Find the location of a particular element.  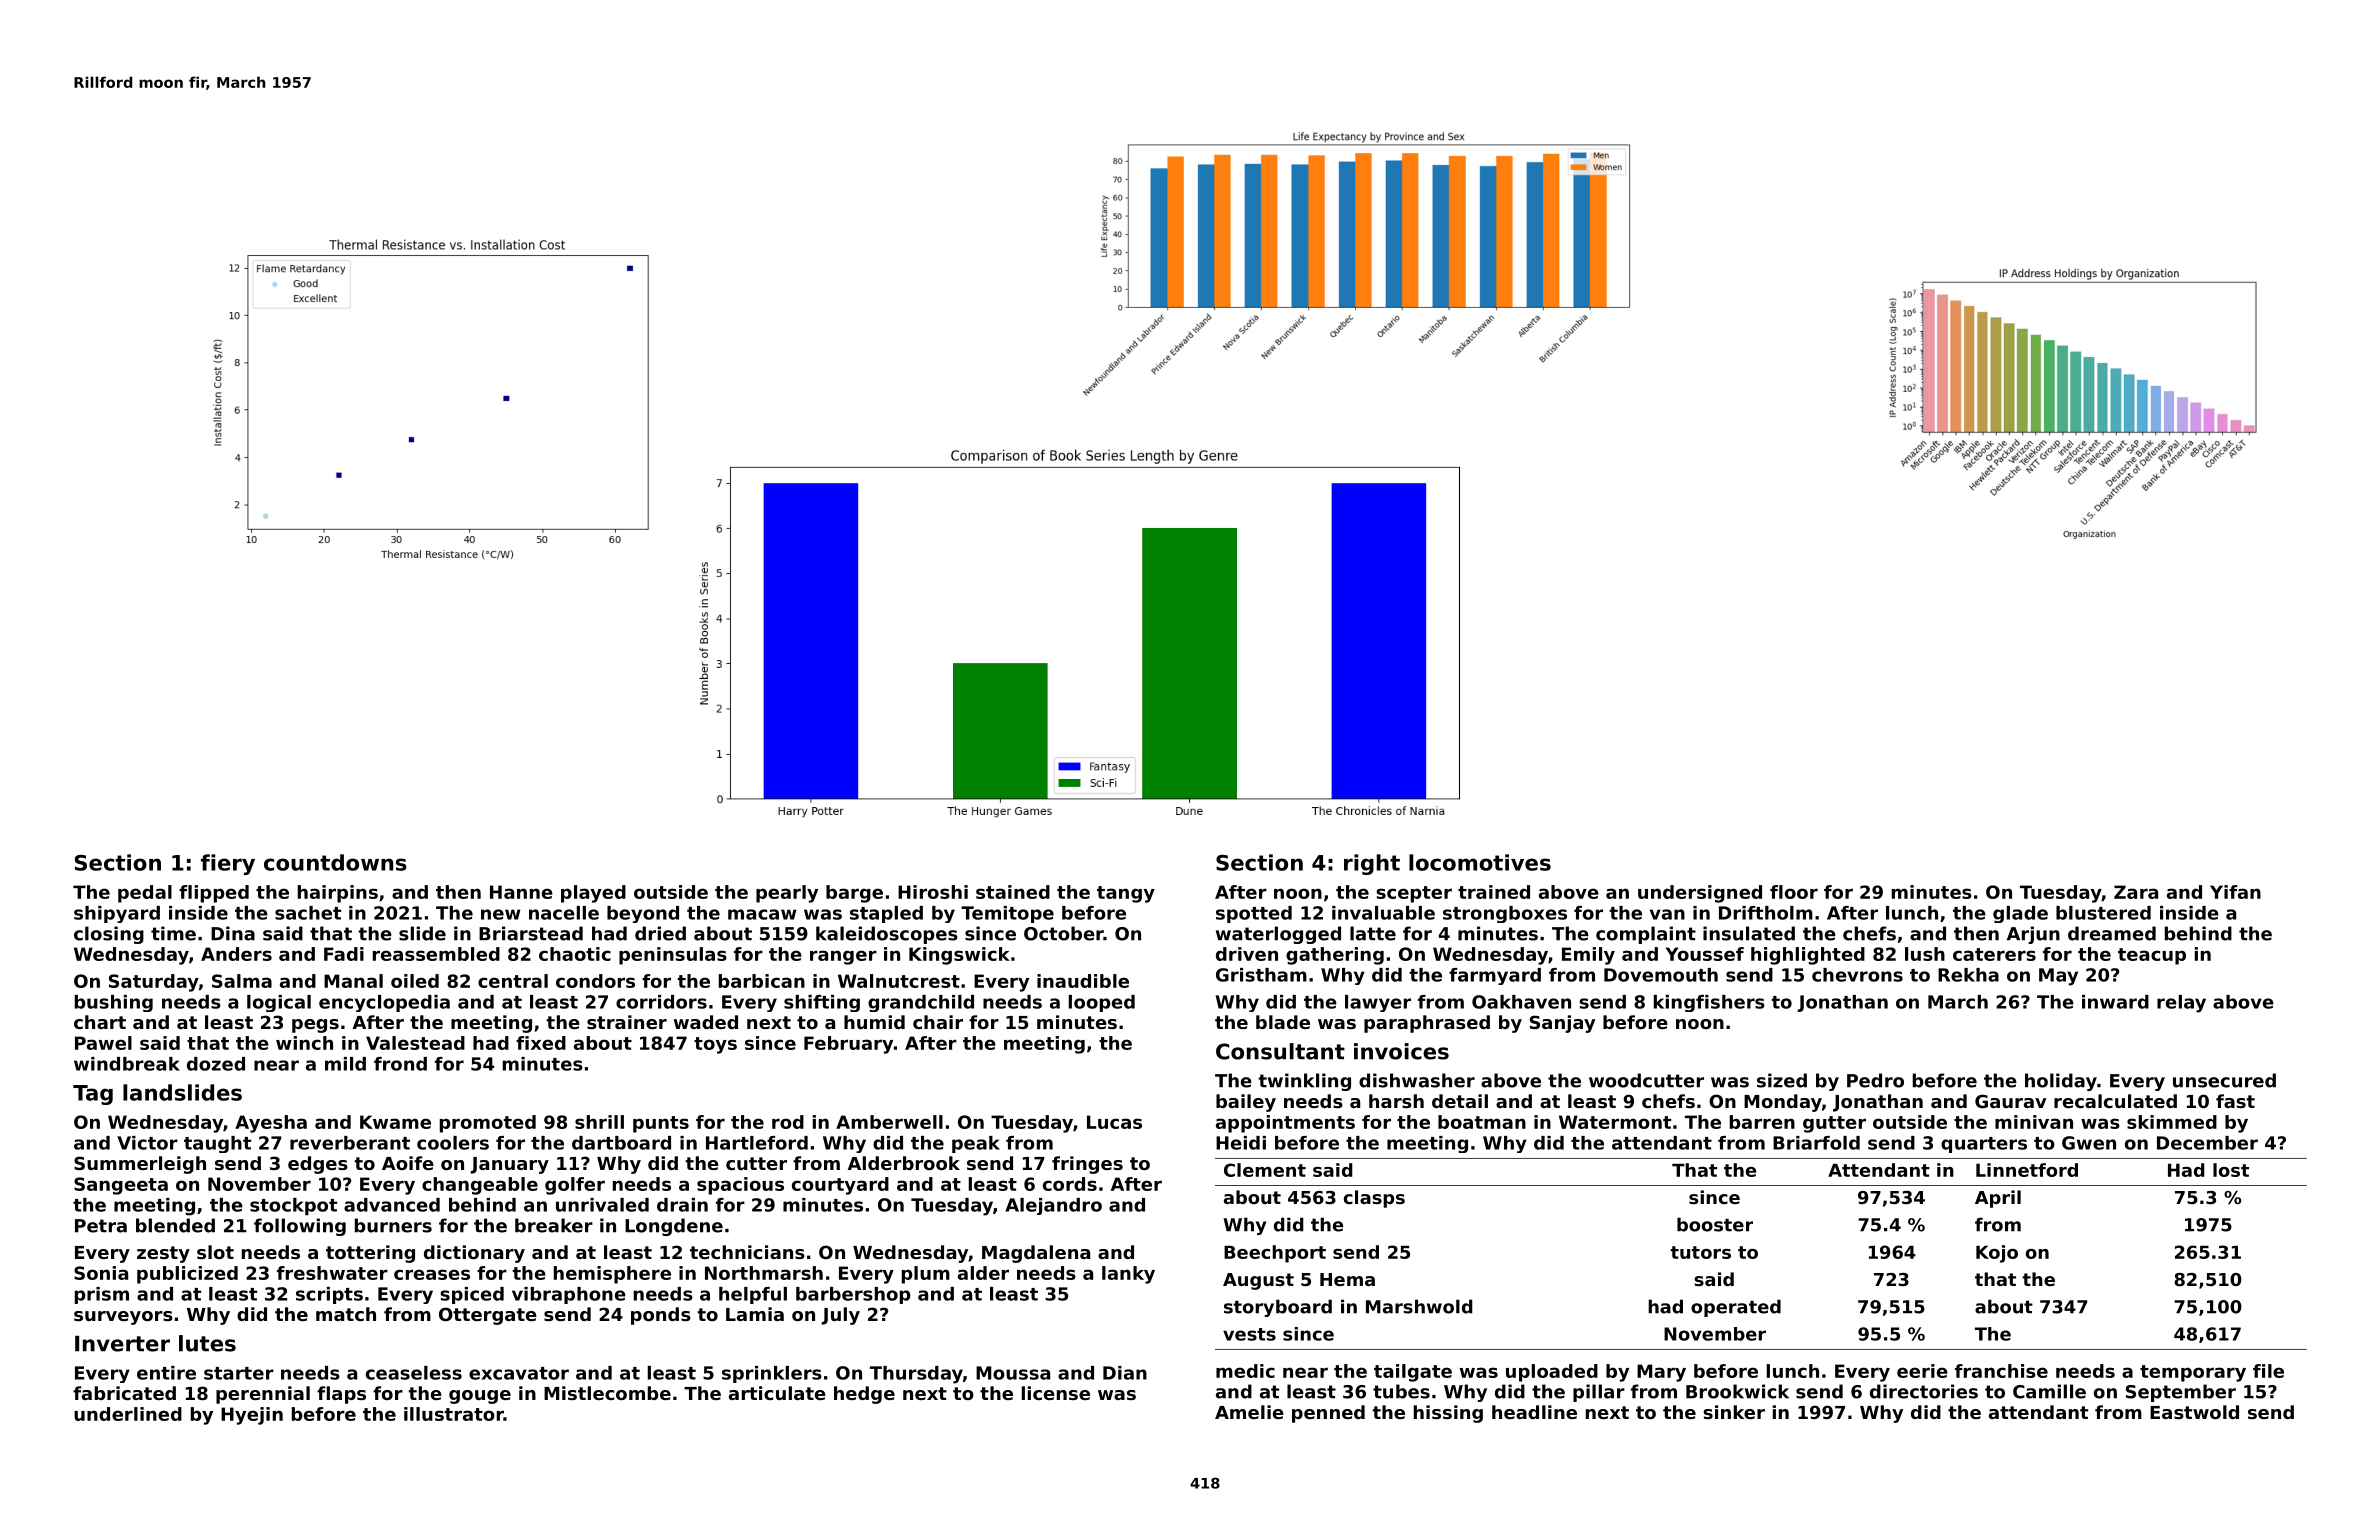

Sangeeta is located at coordinates (121, 1186).
